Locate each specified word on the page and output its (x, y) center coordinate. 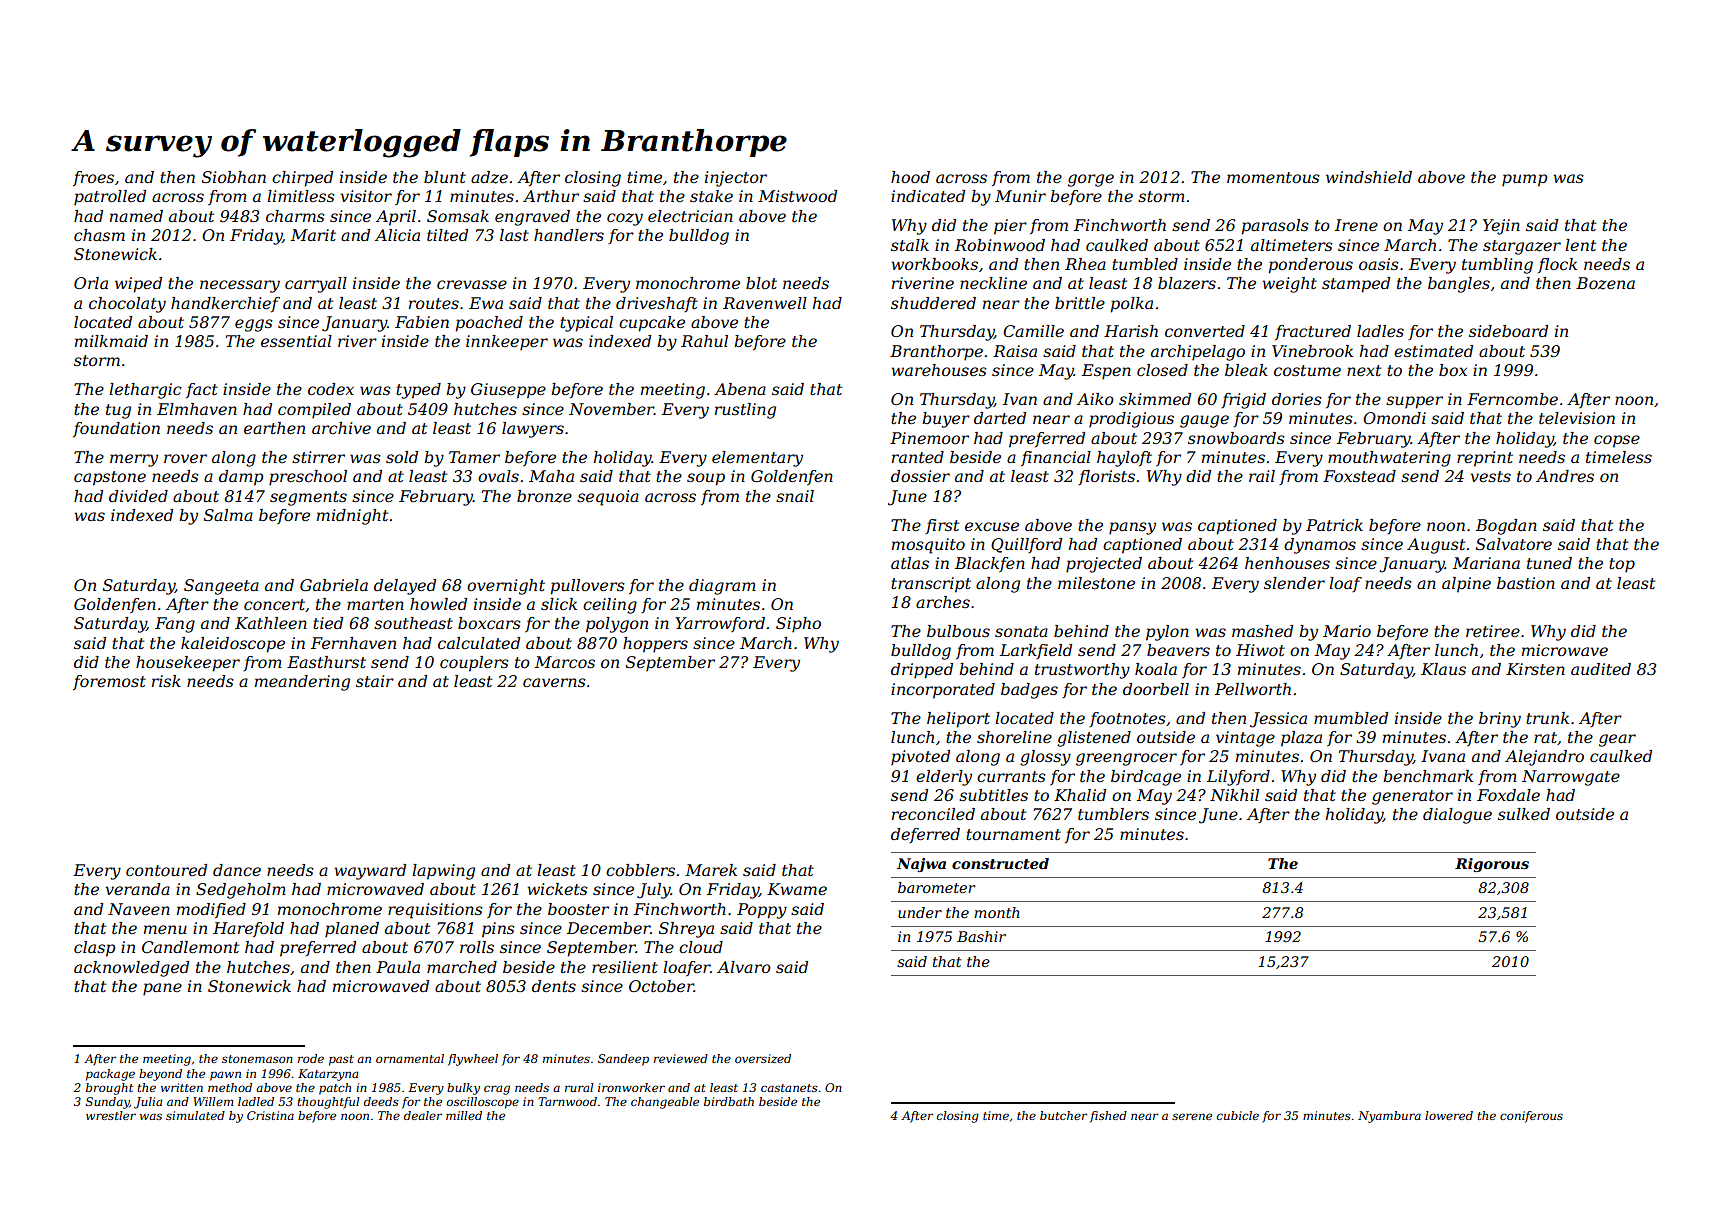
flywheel (473, 1060)
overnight (506, 587)
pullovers (588, 587)
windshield (1369, 177)
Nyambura (1389, 1117)
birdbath (729, 1101)
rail (1262, 476)
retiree (1493, 631)
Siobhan (234, 177)
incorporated (943, 691)
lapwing (443, 872)
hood (910, 177)
